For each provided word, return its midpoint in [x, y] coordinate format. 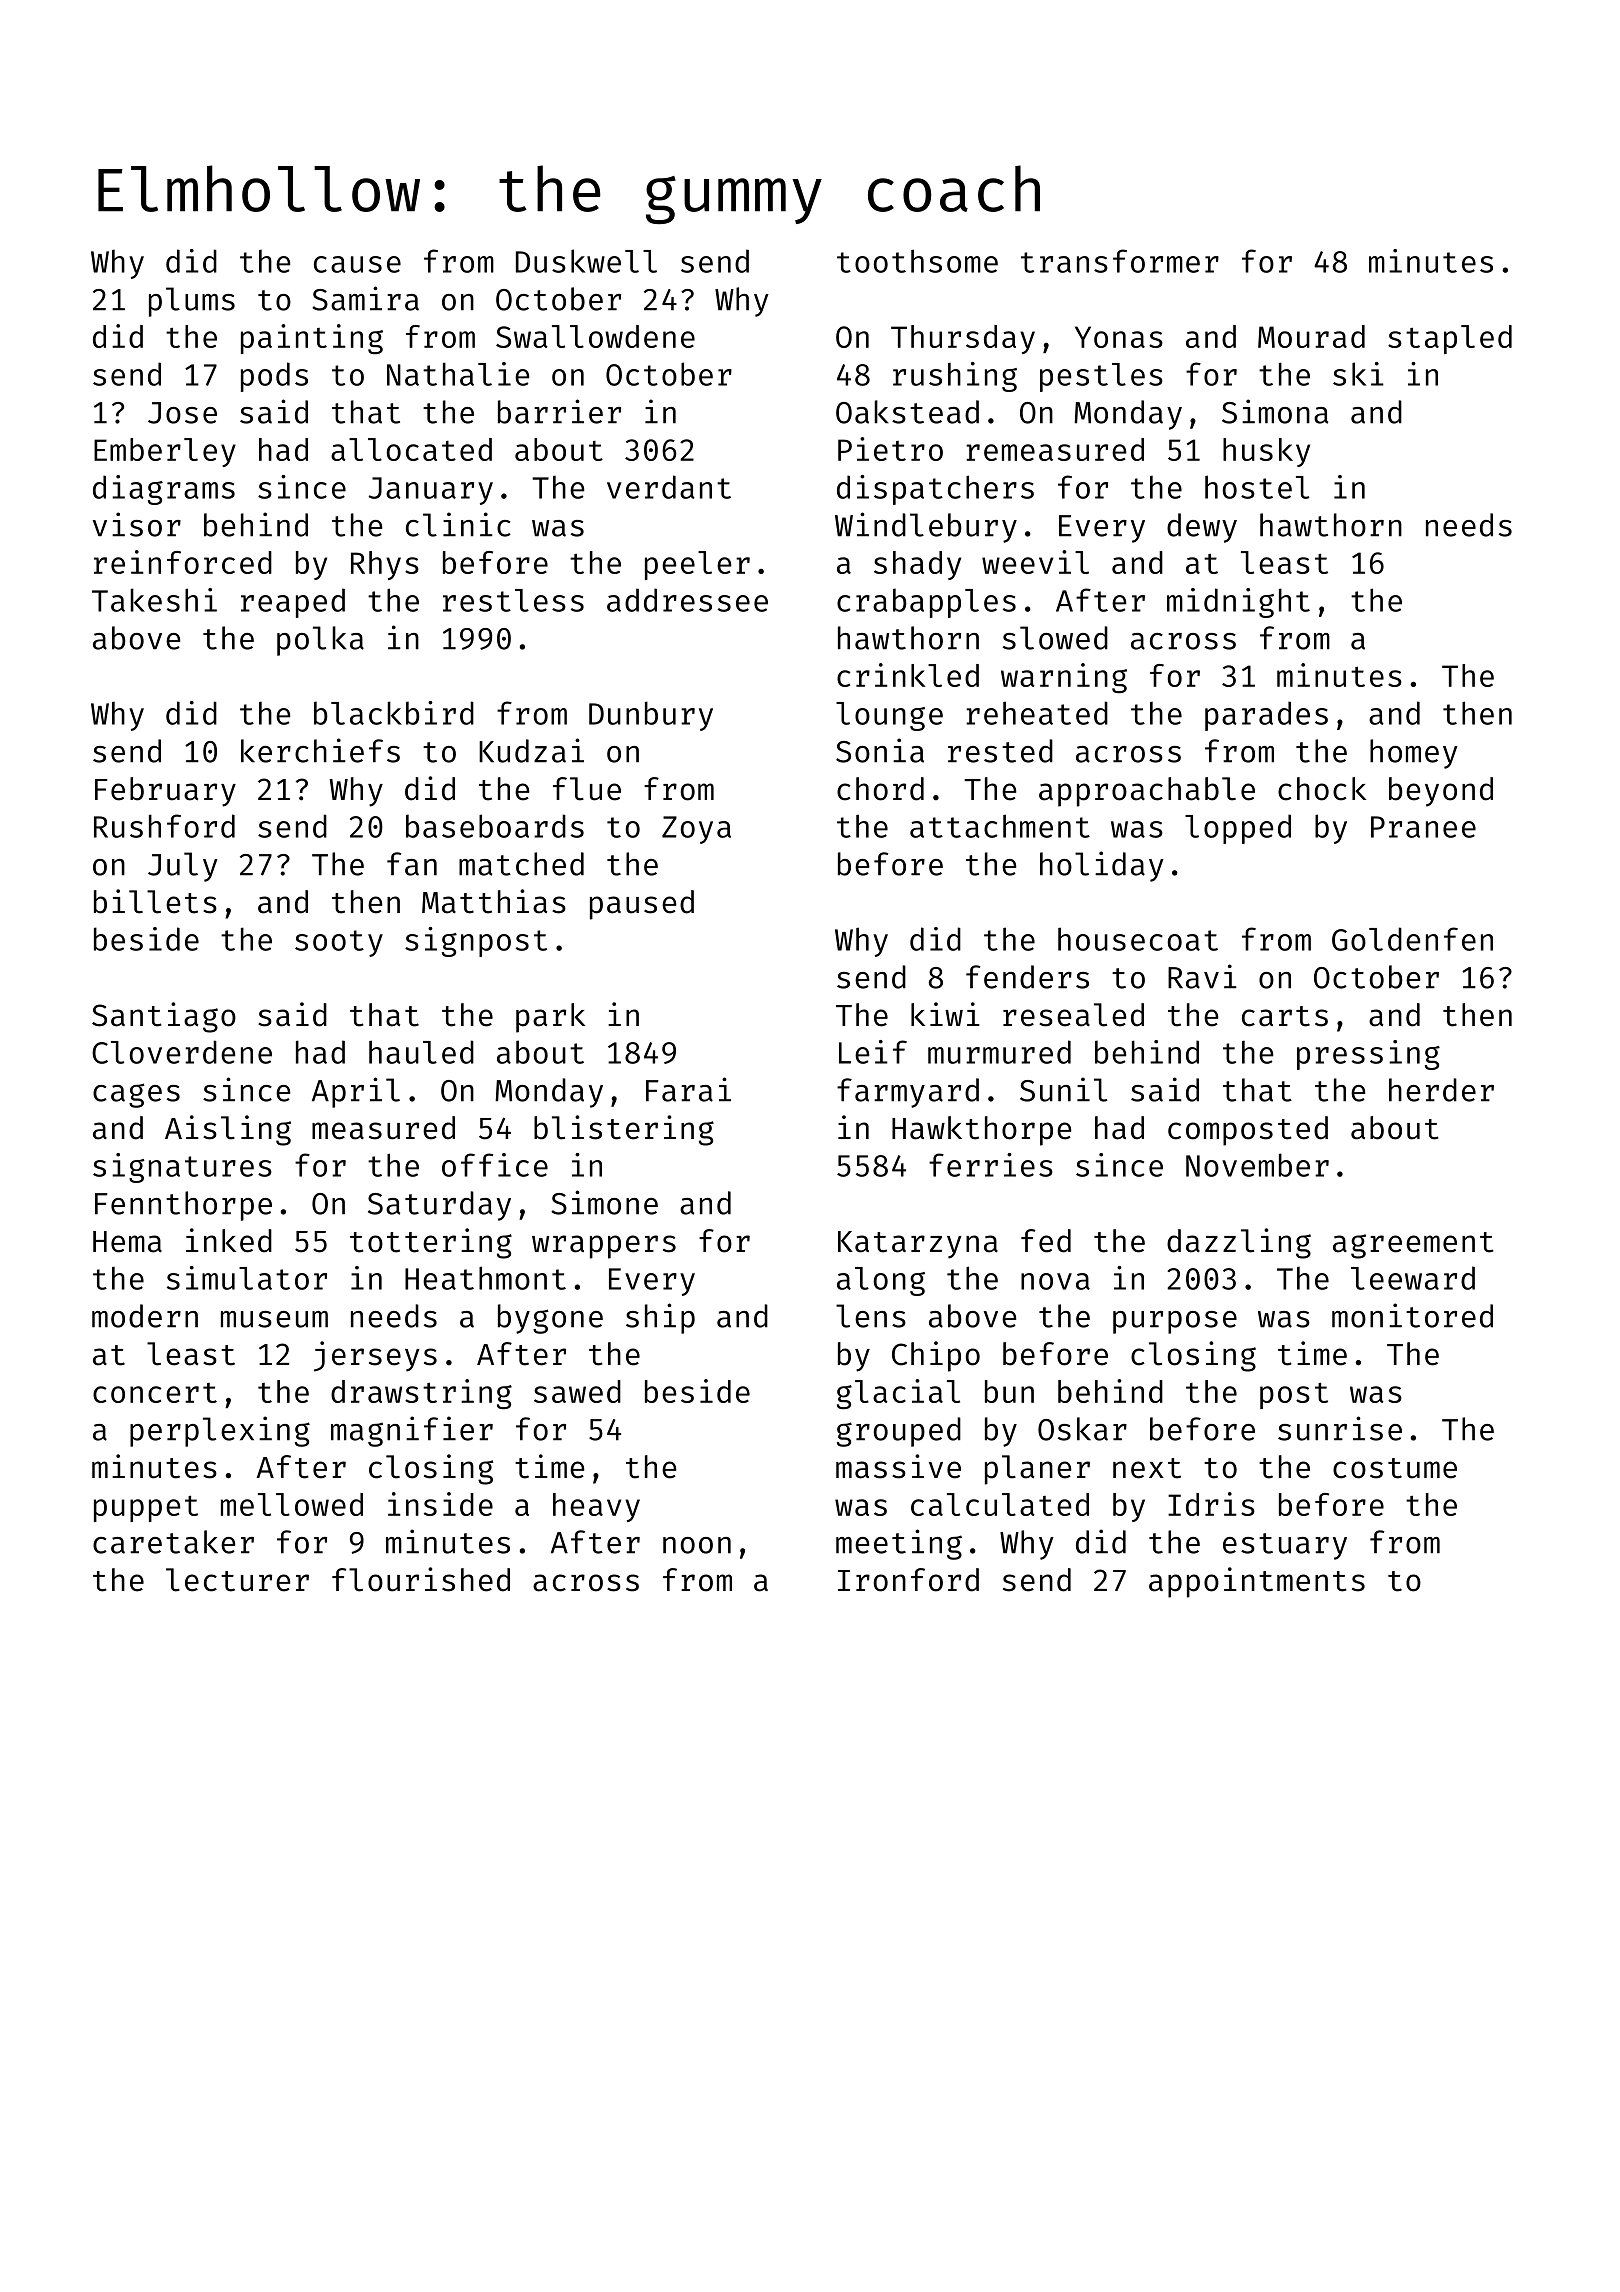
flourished [421, 1579]
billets [155, 901]
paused [642, 905]
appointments [1257, 1582]
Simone [604, 1202]
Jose [182, 413]
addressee [687, 600]
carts [1285, 1016]
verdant [669, 487]
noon [697, 1545]
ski [1358, 374]
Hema [127, 1242]
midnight [1238, 603]
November [1257, 1165]
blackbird [394, 713]
